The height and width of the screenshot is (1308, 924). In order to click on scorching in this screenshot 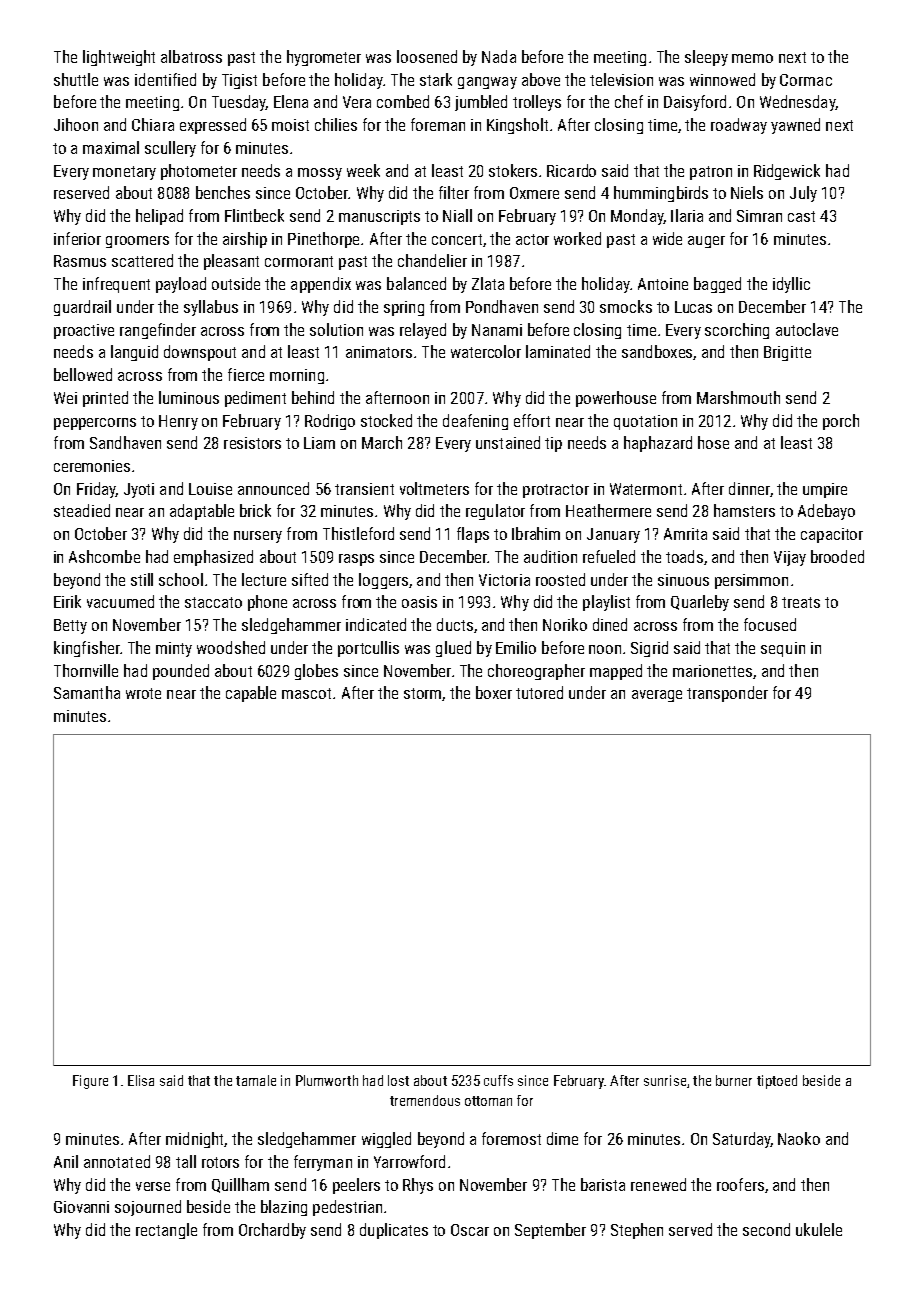, I will do `click(737, 331)`.
